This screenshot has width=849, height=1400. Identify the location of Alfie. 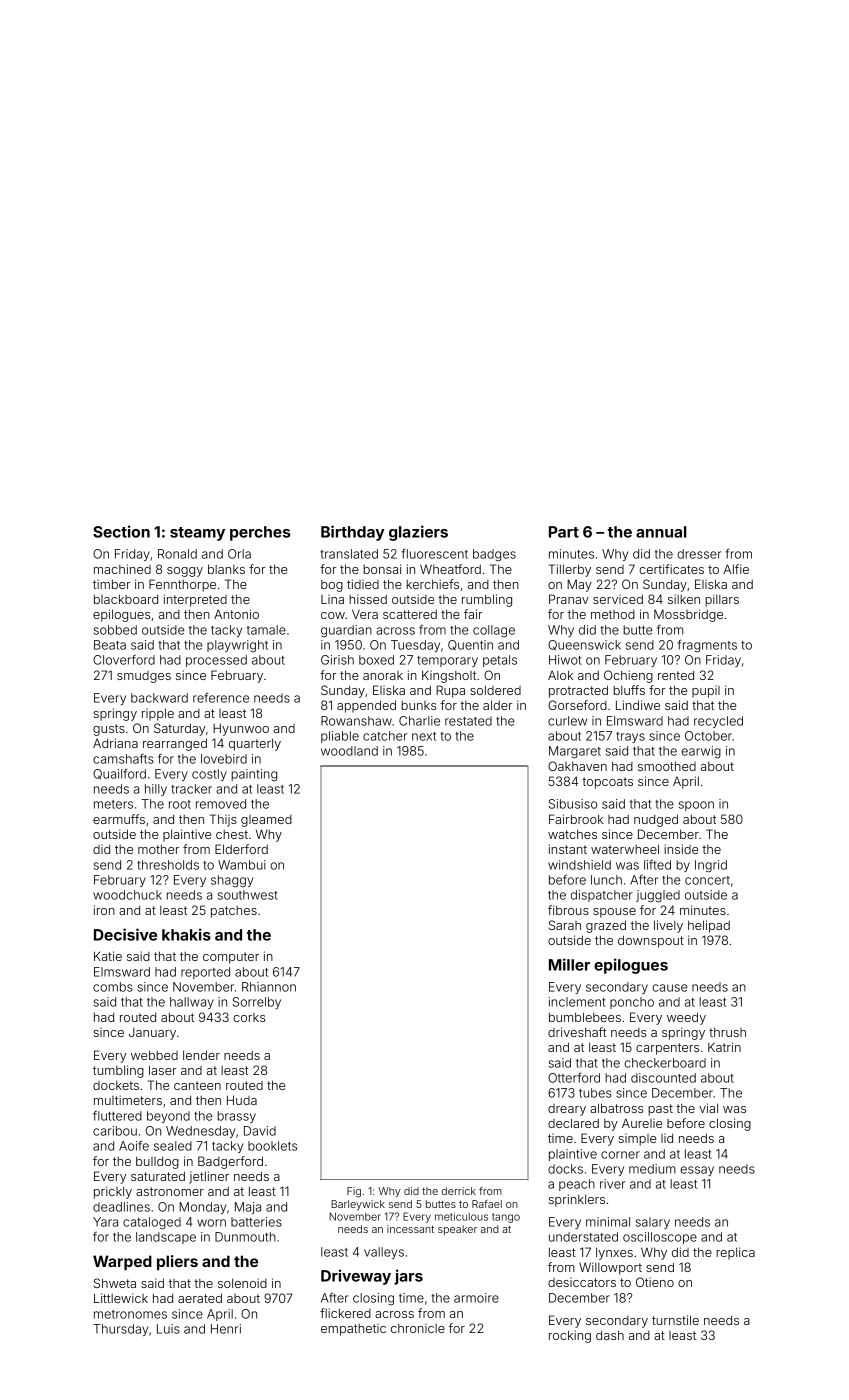
(736, 569).
